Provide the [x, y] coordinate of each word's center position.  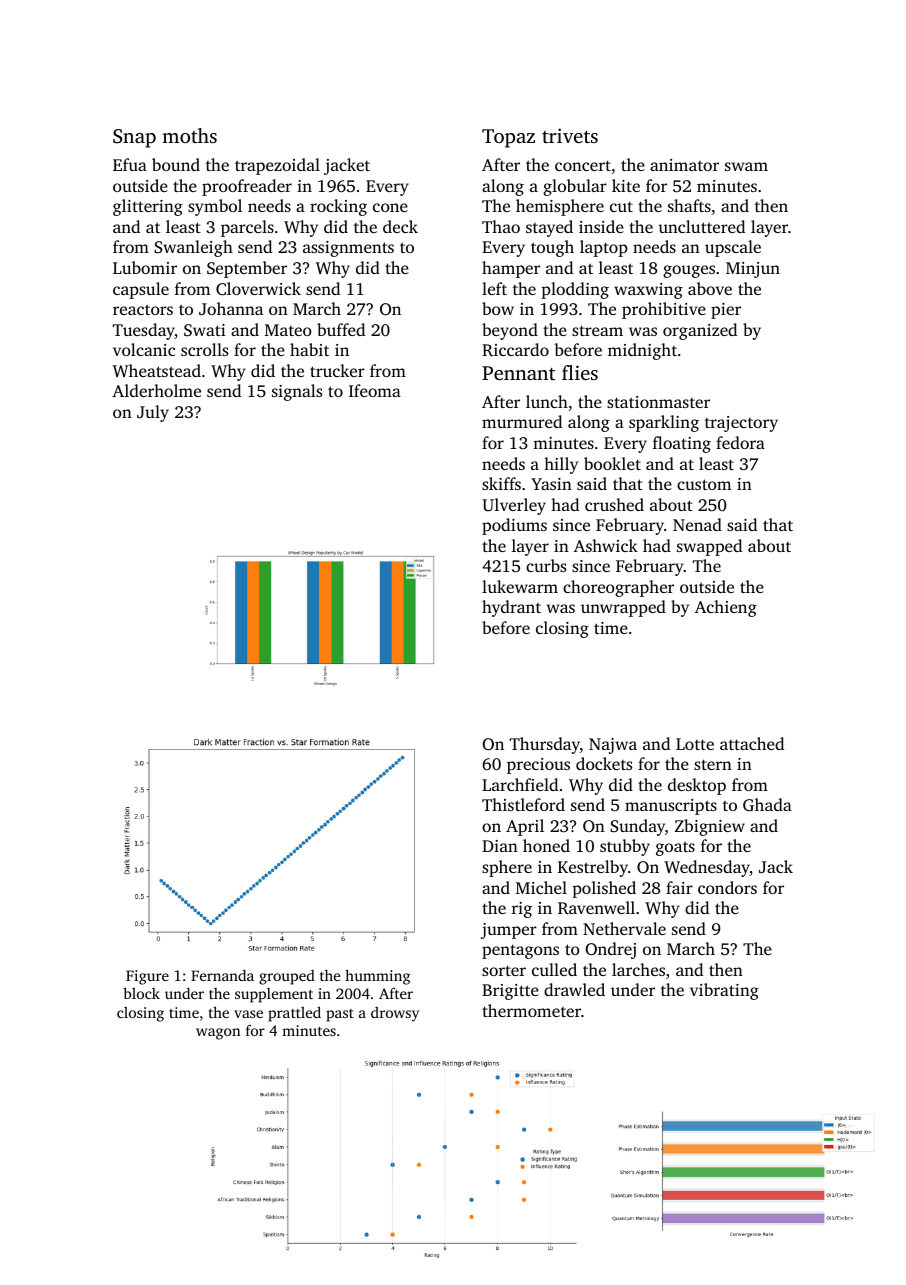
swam [746, 166]
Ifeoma [375, 390]
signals [297, 392]
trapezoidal [277, 166]
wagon [218, 1034]
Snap [134, 138]
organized [700, 331]
